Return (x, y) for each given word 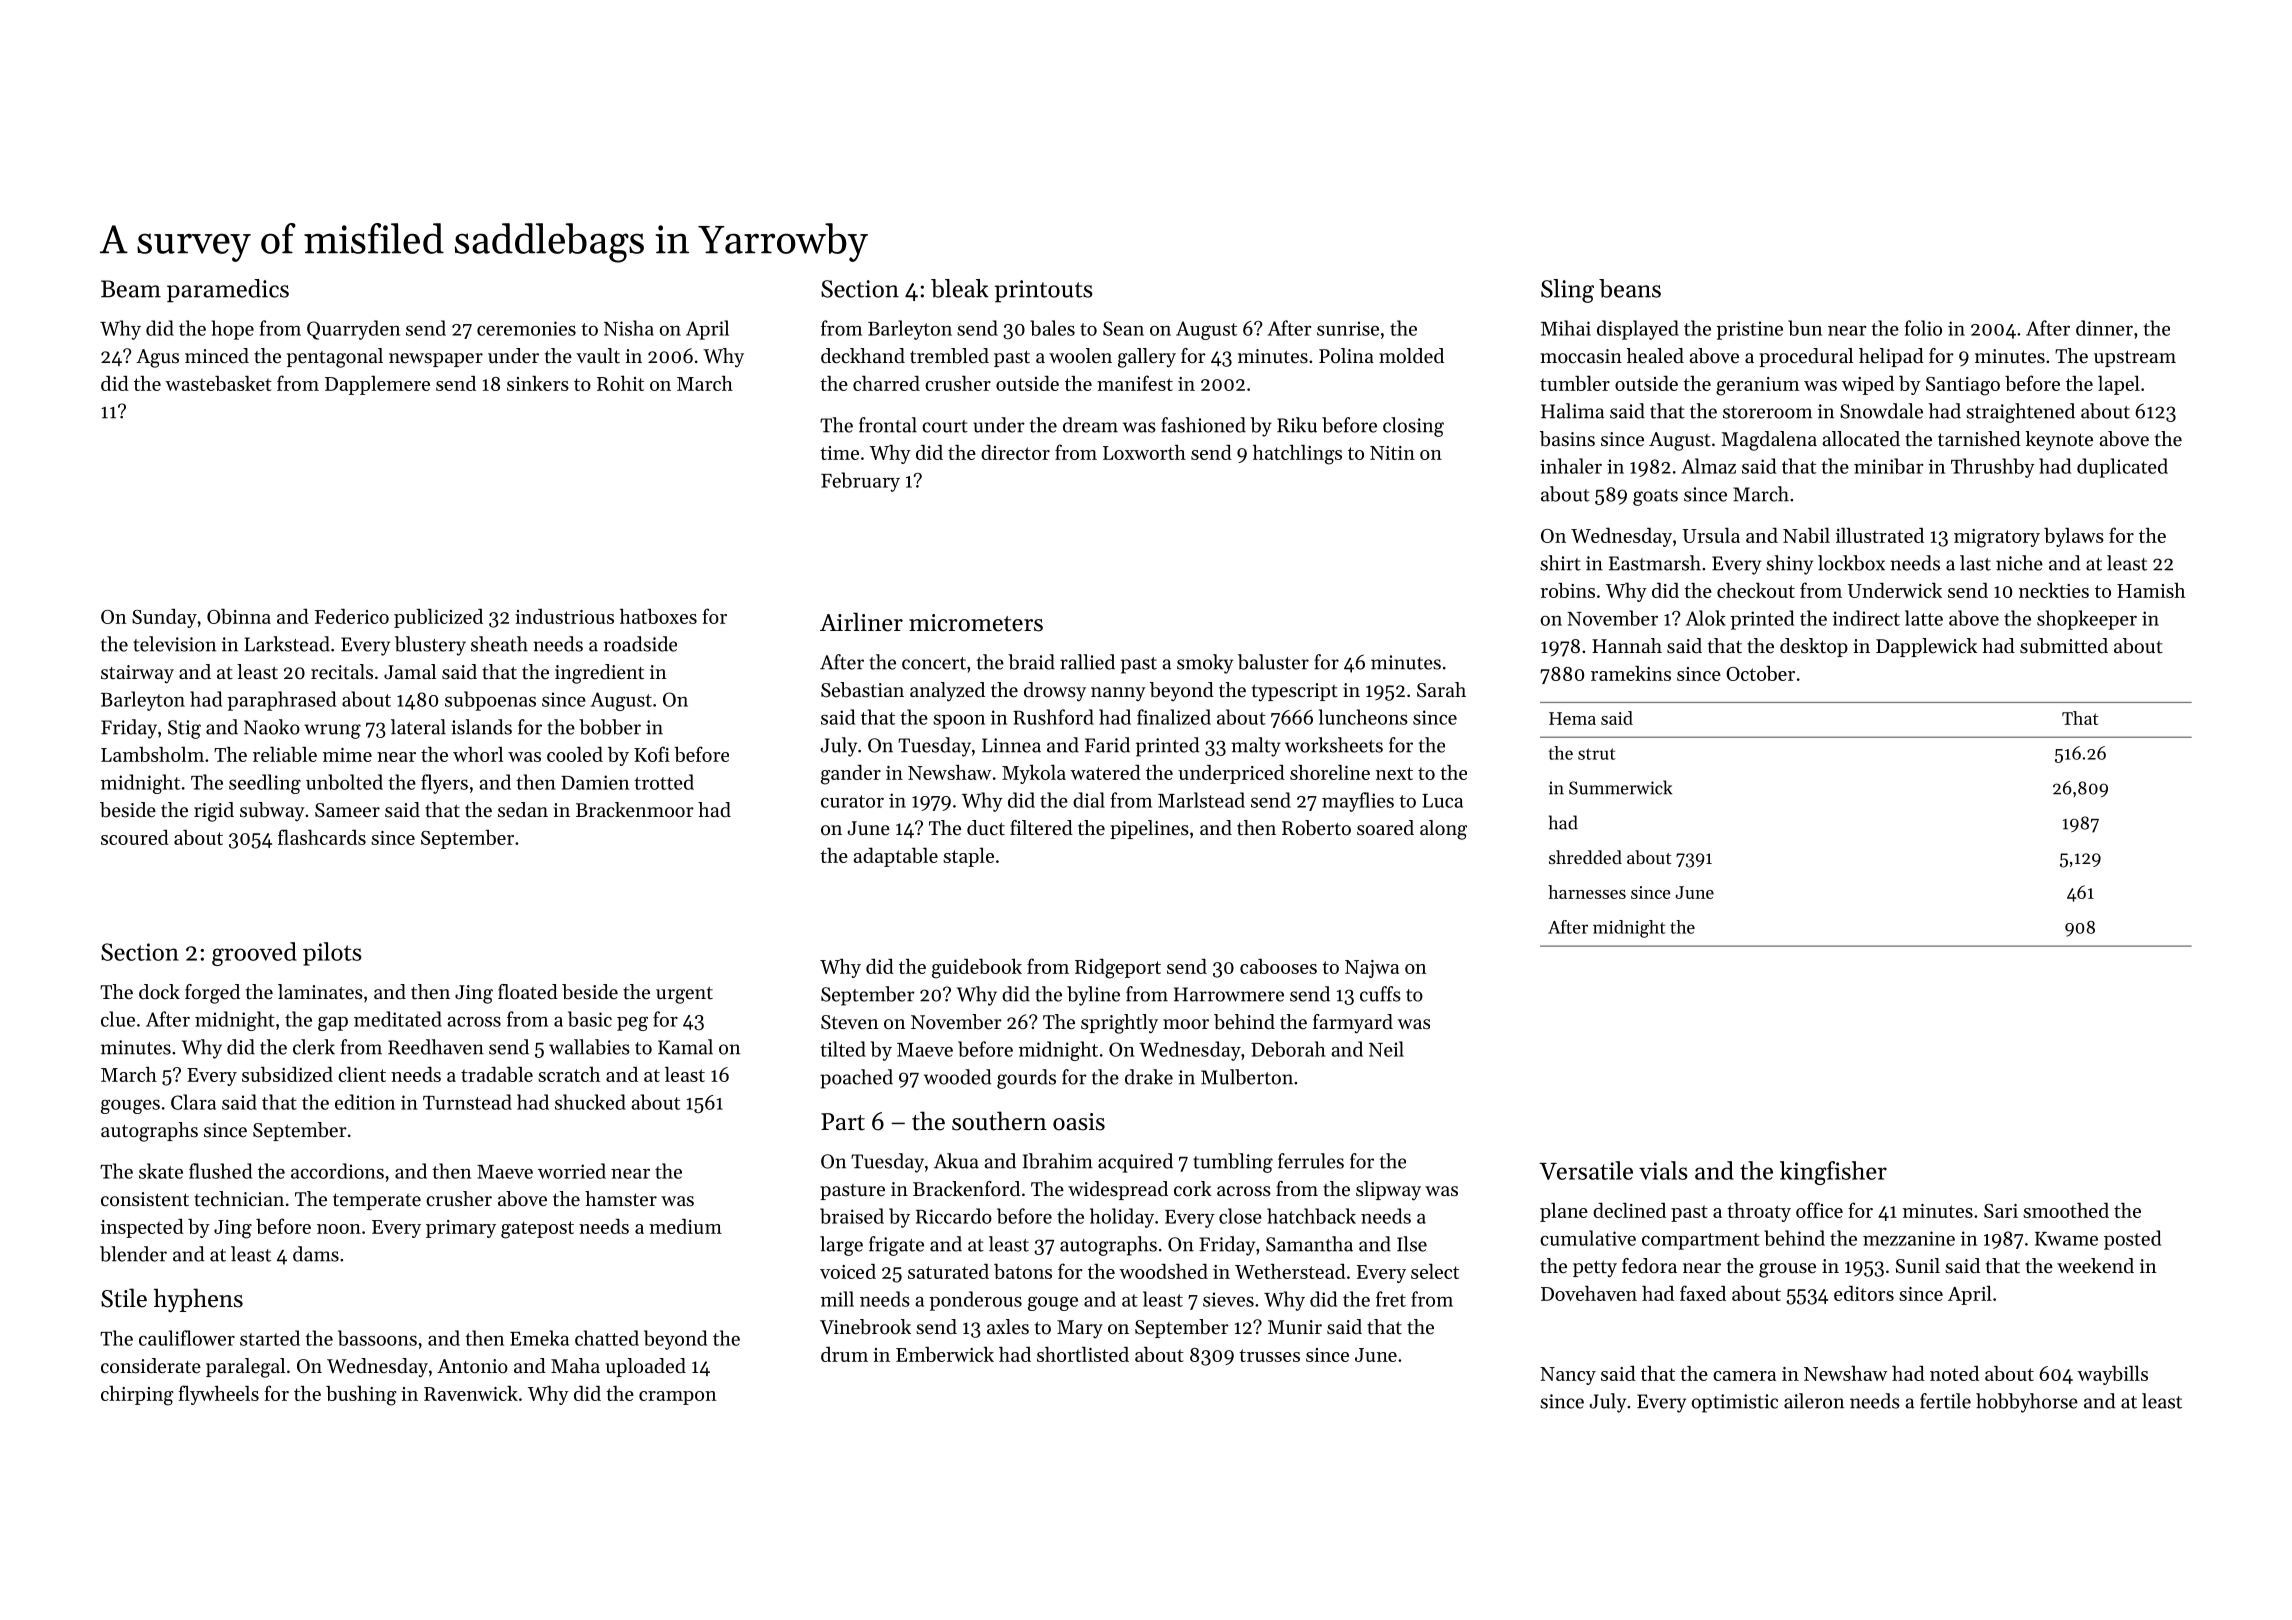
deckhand (863, 356)
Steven (850, 1022)
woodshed (1163, 1271)
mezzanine (1909, 1238)
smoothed (2066, 1210)
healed (1655, 356)
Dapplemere (377, 385)
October (1760, 673)
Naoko (272, 727)
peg (632, 1023)
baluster (1273, 662)
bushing (361, 1396)
